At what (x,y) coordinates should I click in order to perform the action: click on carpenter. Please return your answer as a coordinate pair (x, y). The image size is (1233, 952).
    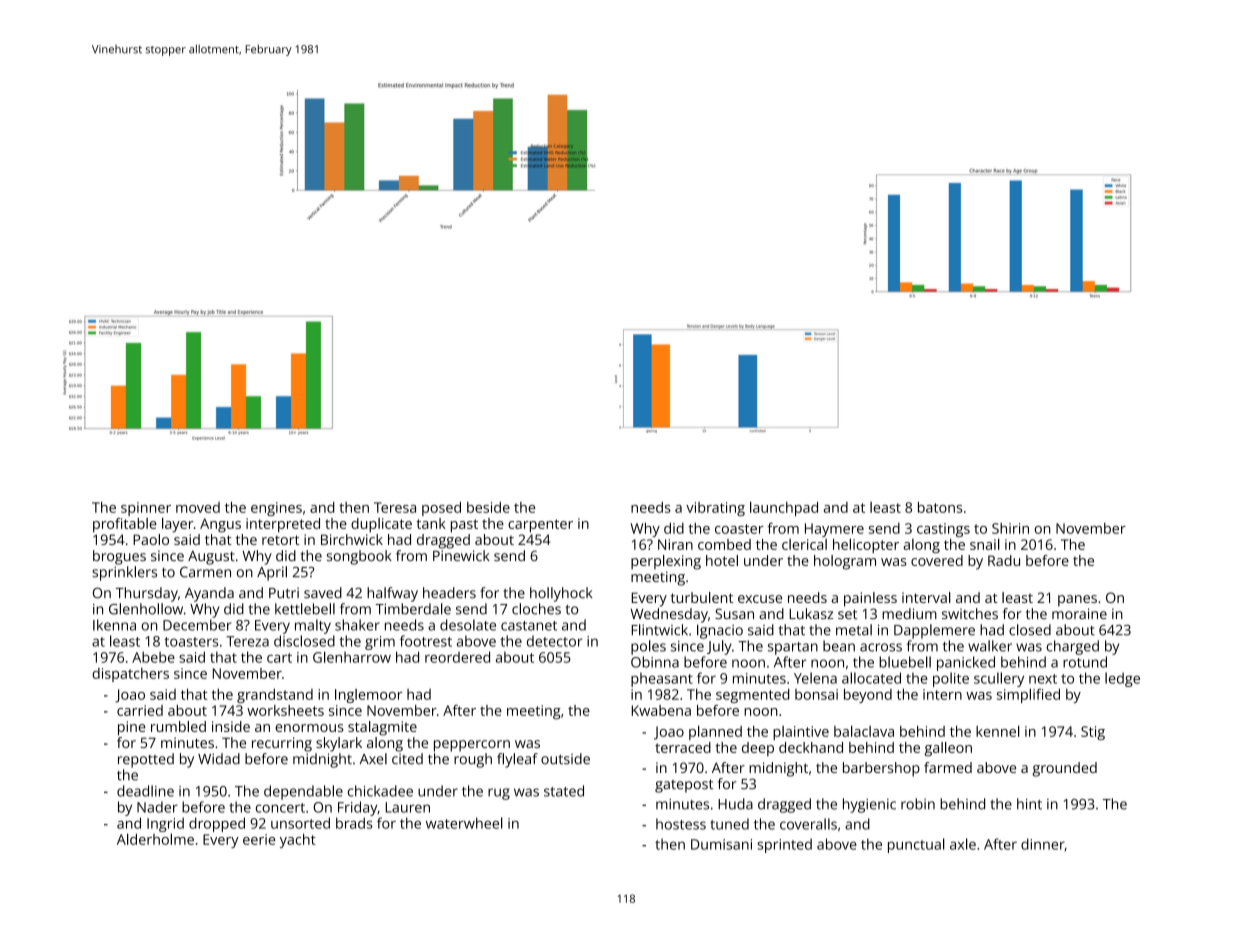
    Looking at the image, I should click on (540, 526).
